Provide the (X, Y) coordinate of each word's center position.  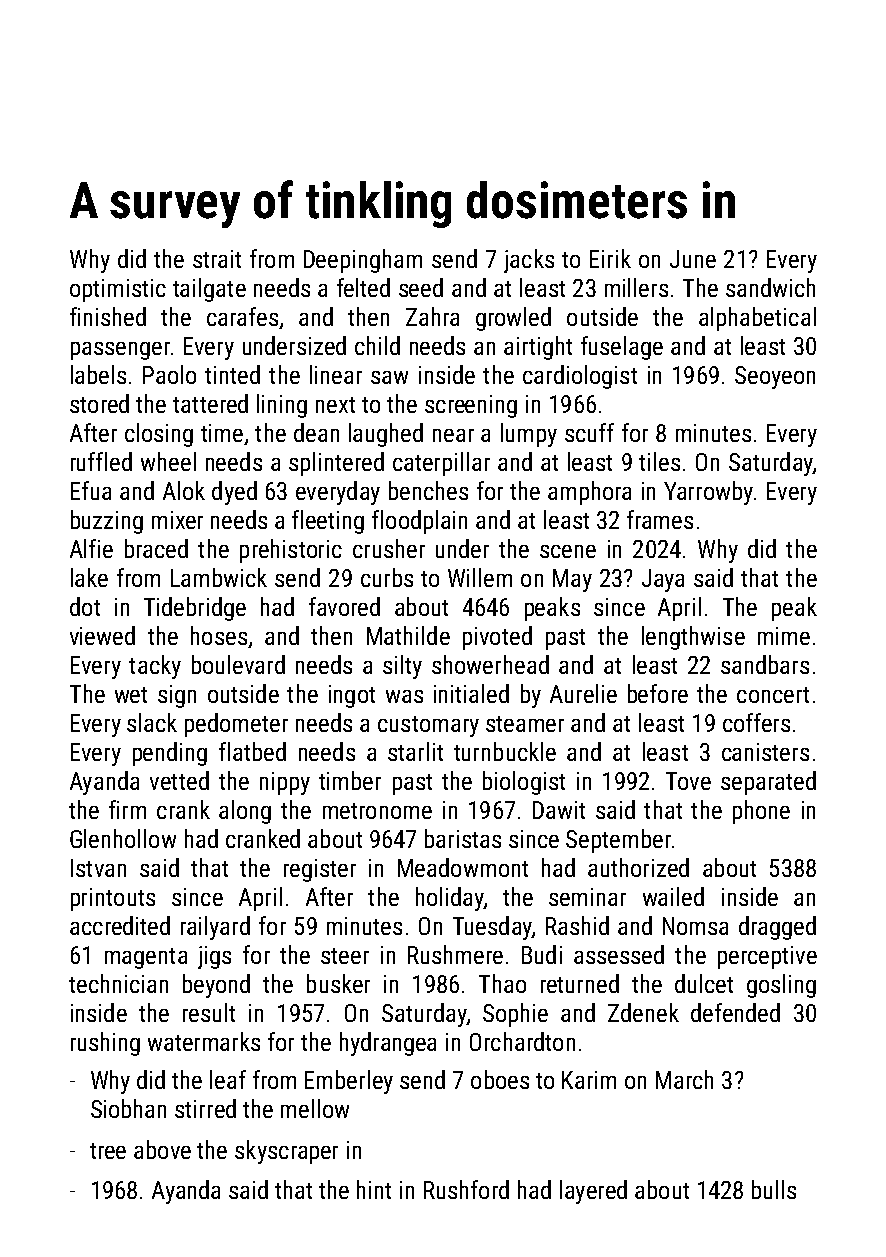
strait (217, 259)
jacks (529, 261)
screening (471, 406)
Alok (184, 490)
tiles (659, 461)
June (693, 259)
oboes (500, 1079)
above (162, 1149)
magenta (146, 958)
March (684, 1079)
